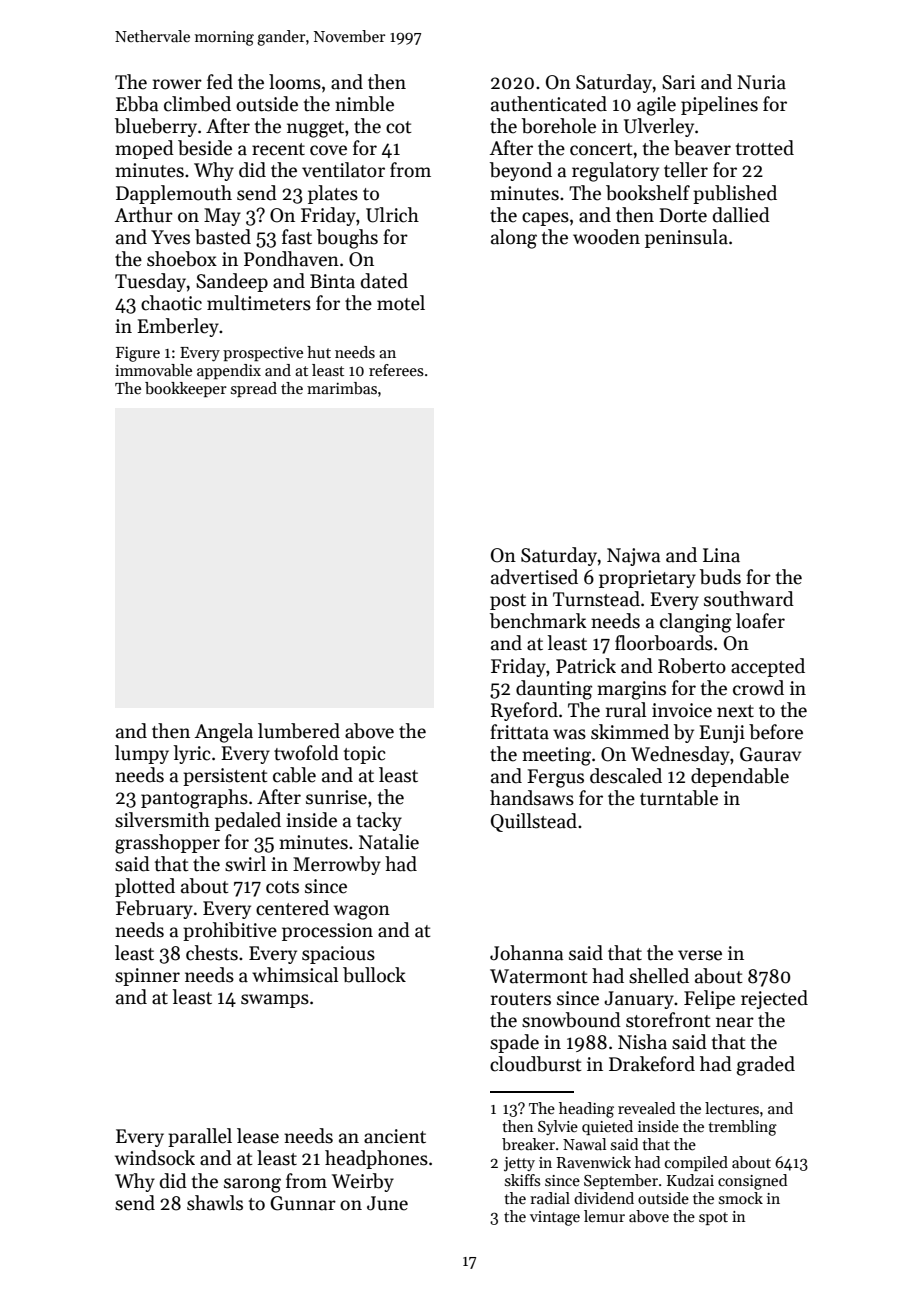  I want to click on marimbas, so click(342, 388).
